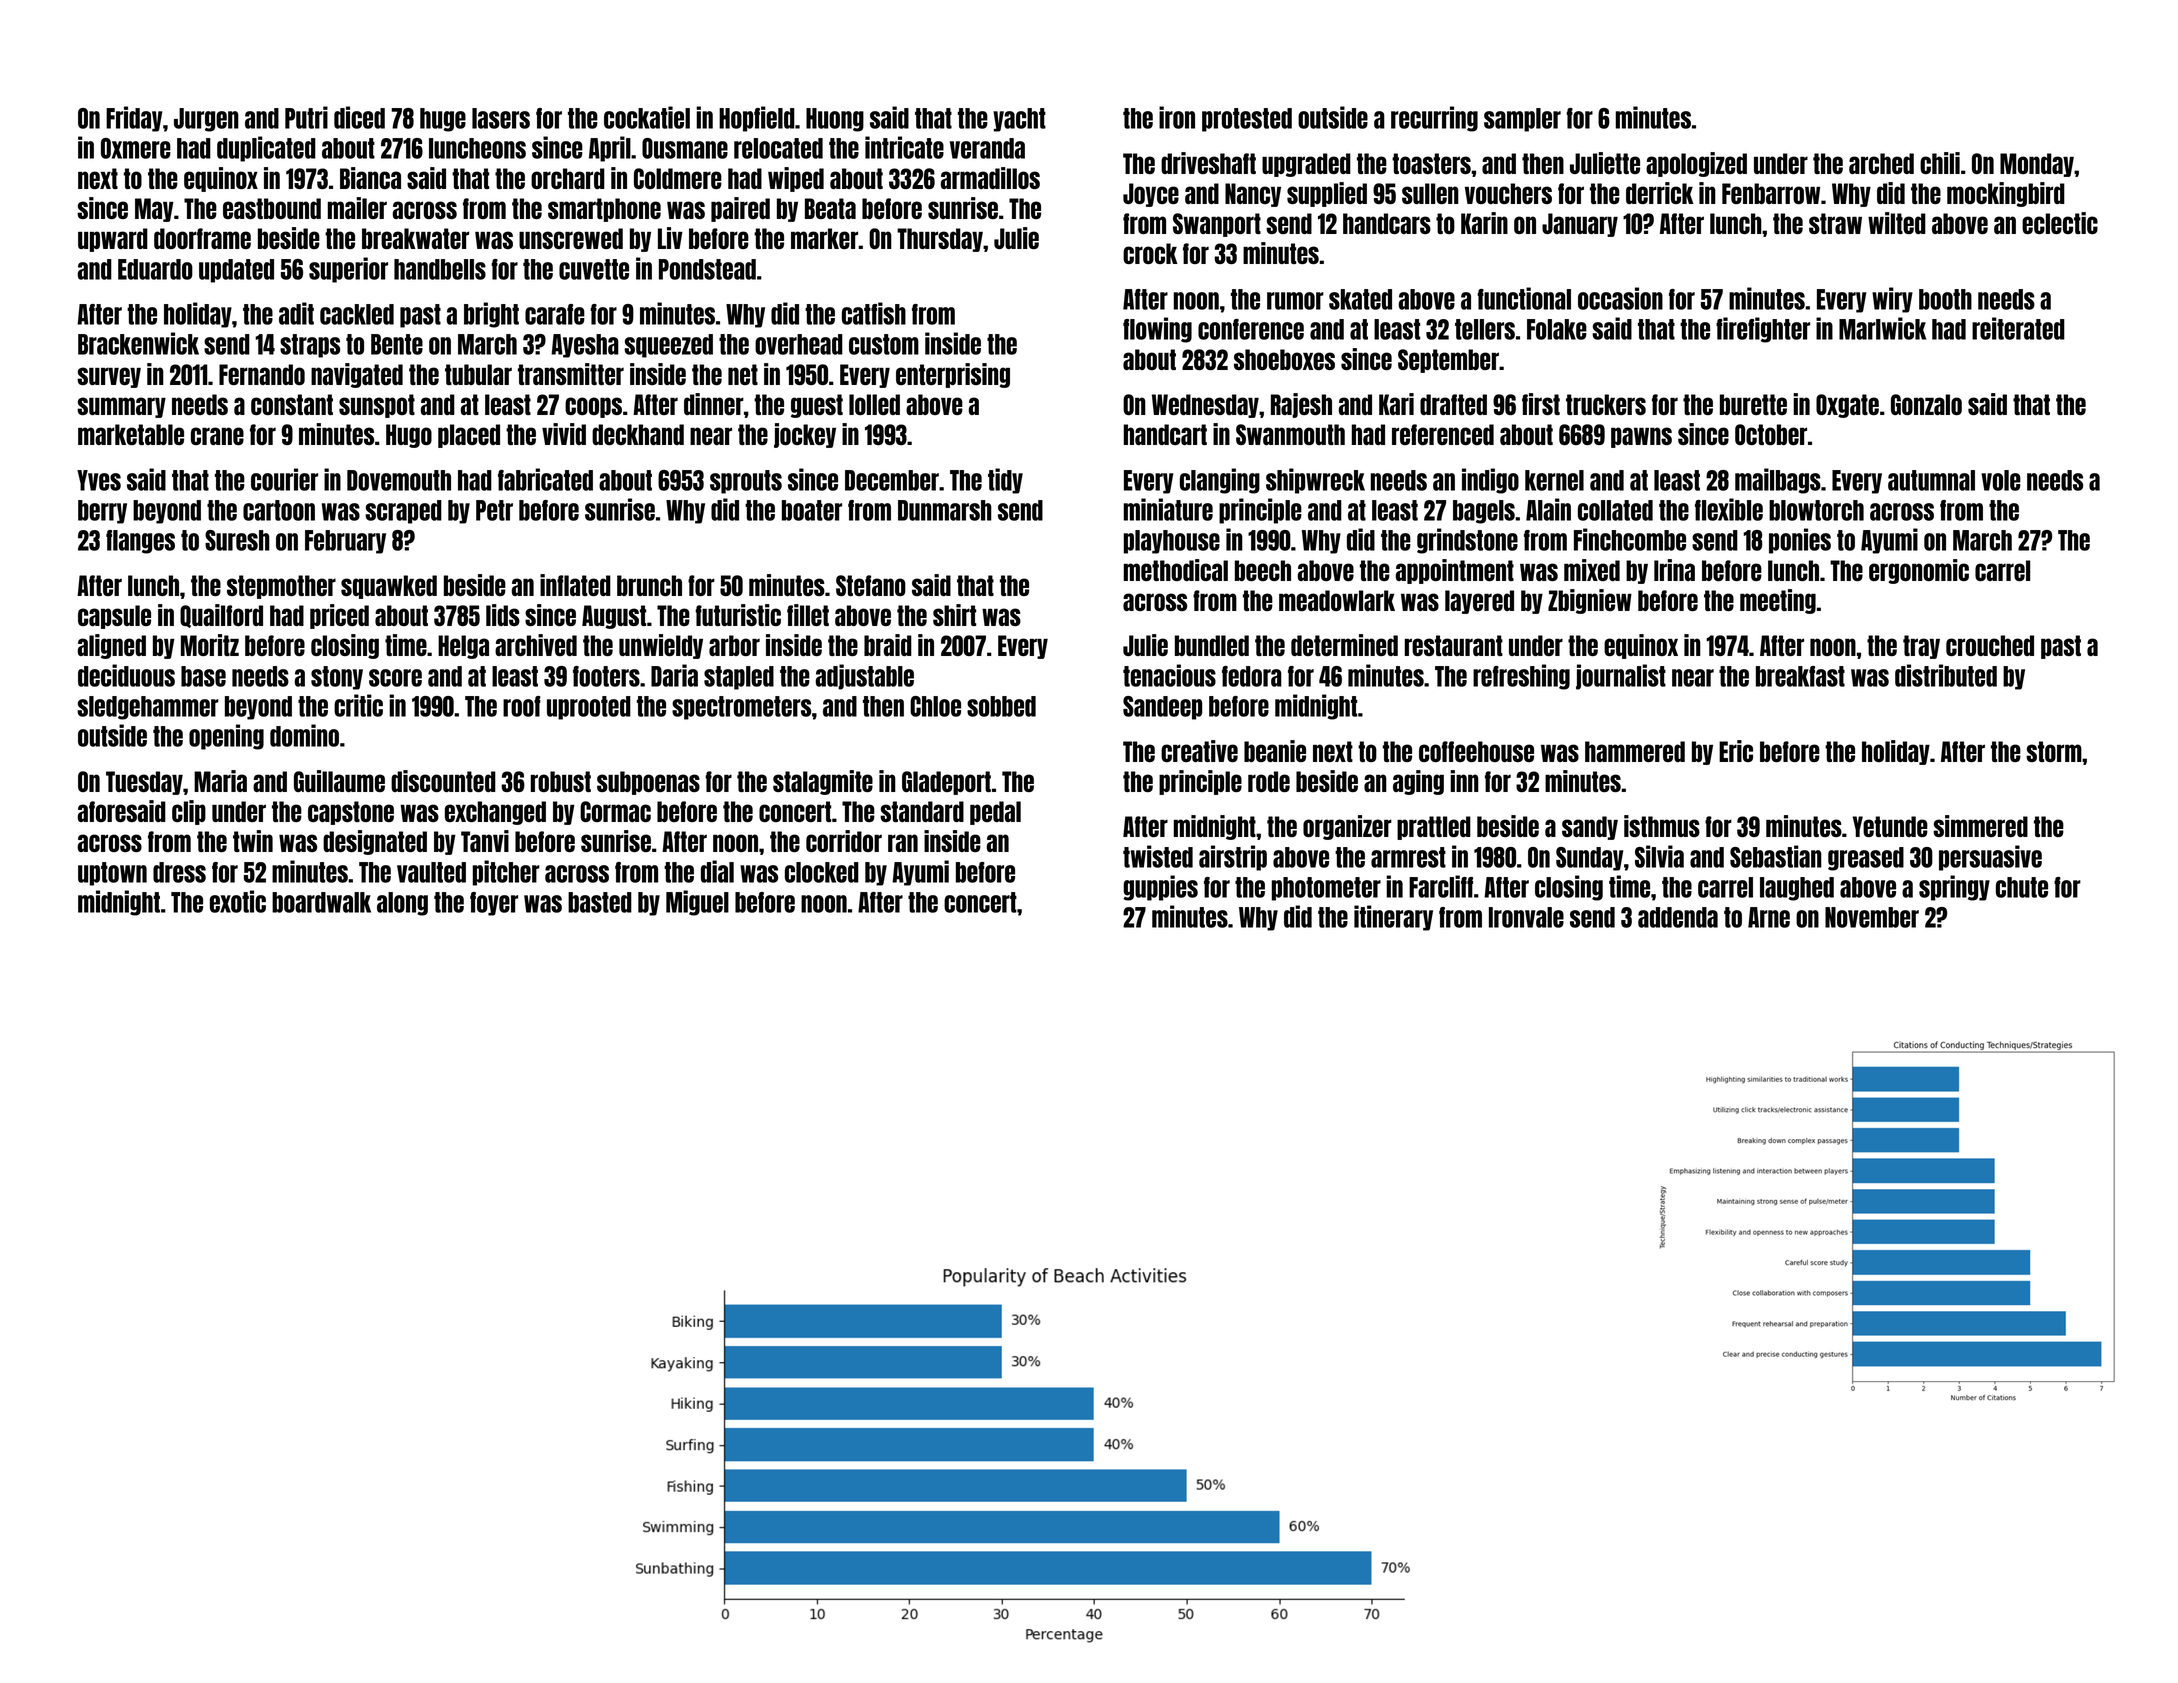  Describe the element at coordinates (501, 118) in the screenshot. I see `lasers` at that location.
